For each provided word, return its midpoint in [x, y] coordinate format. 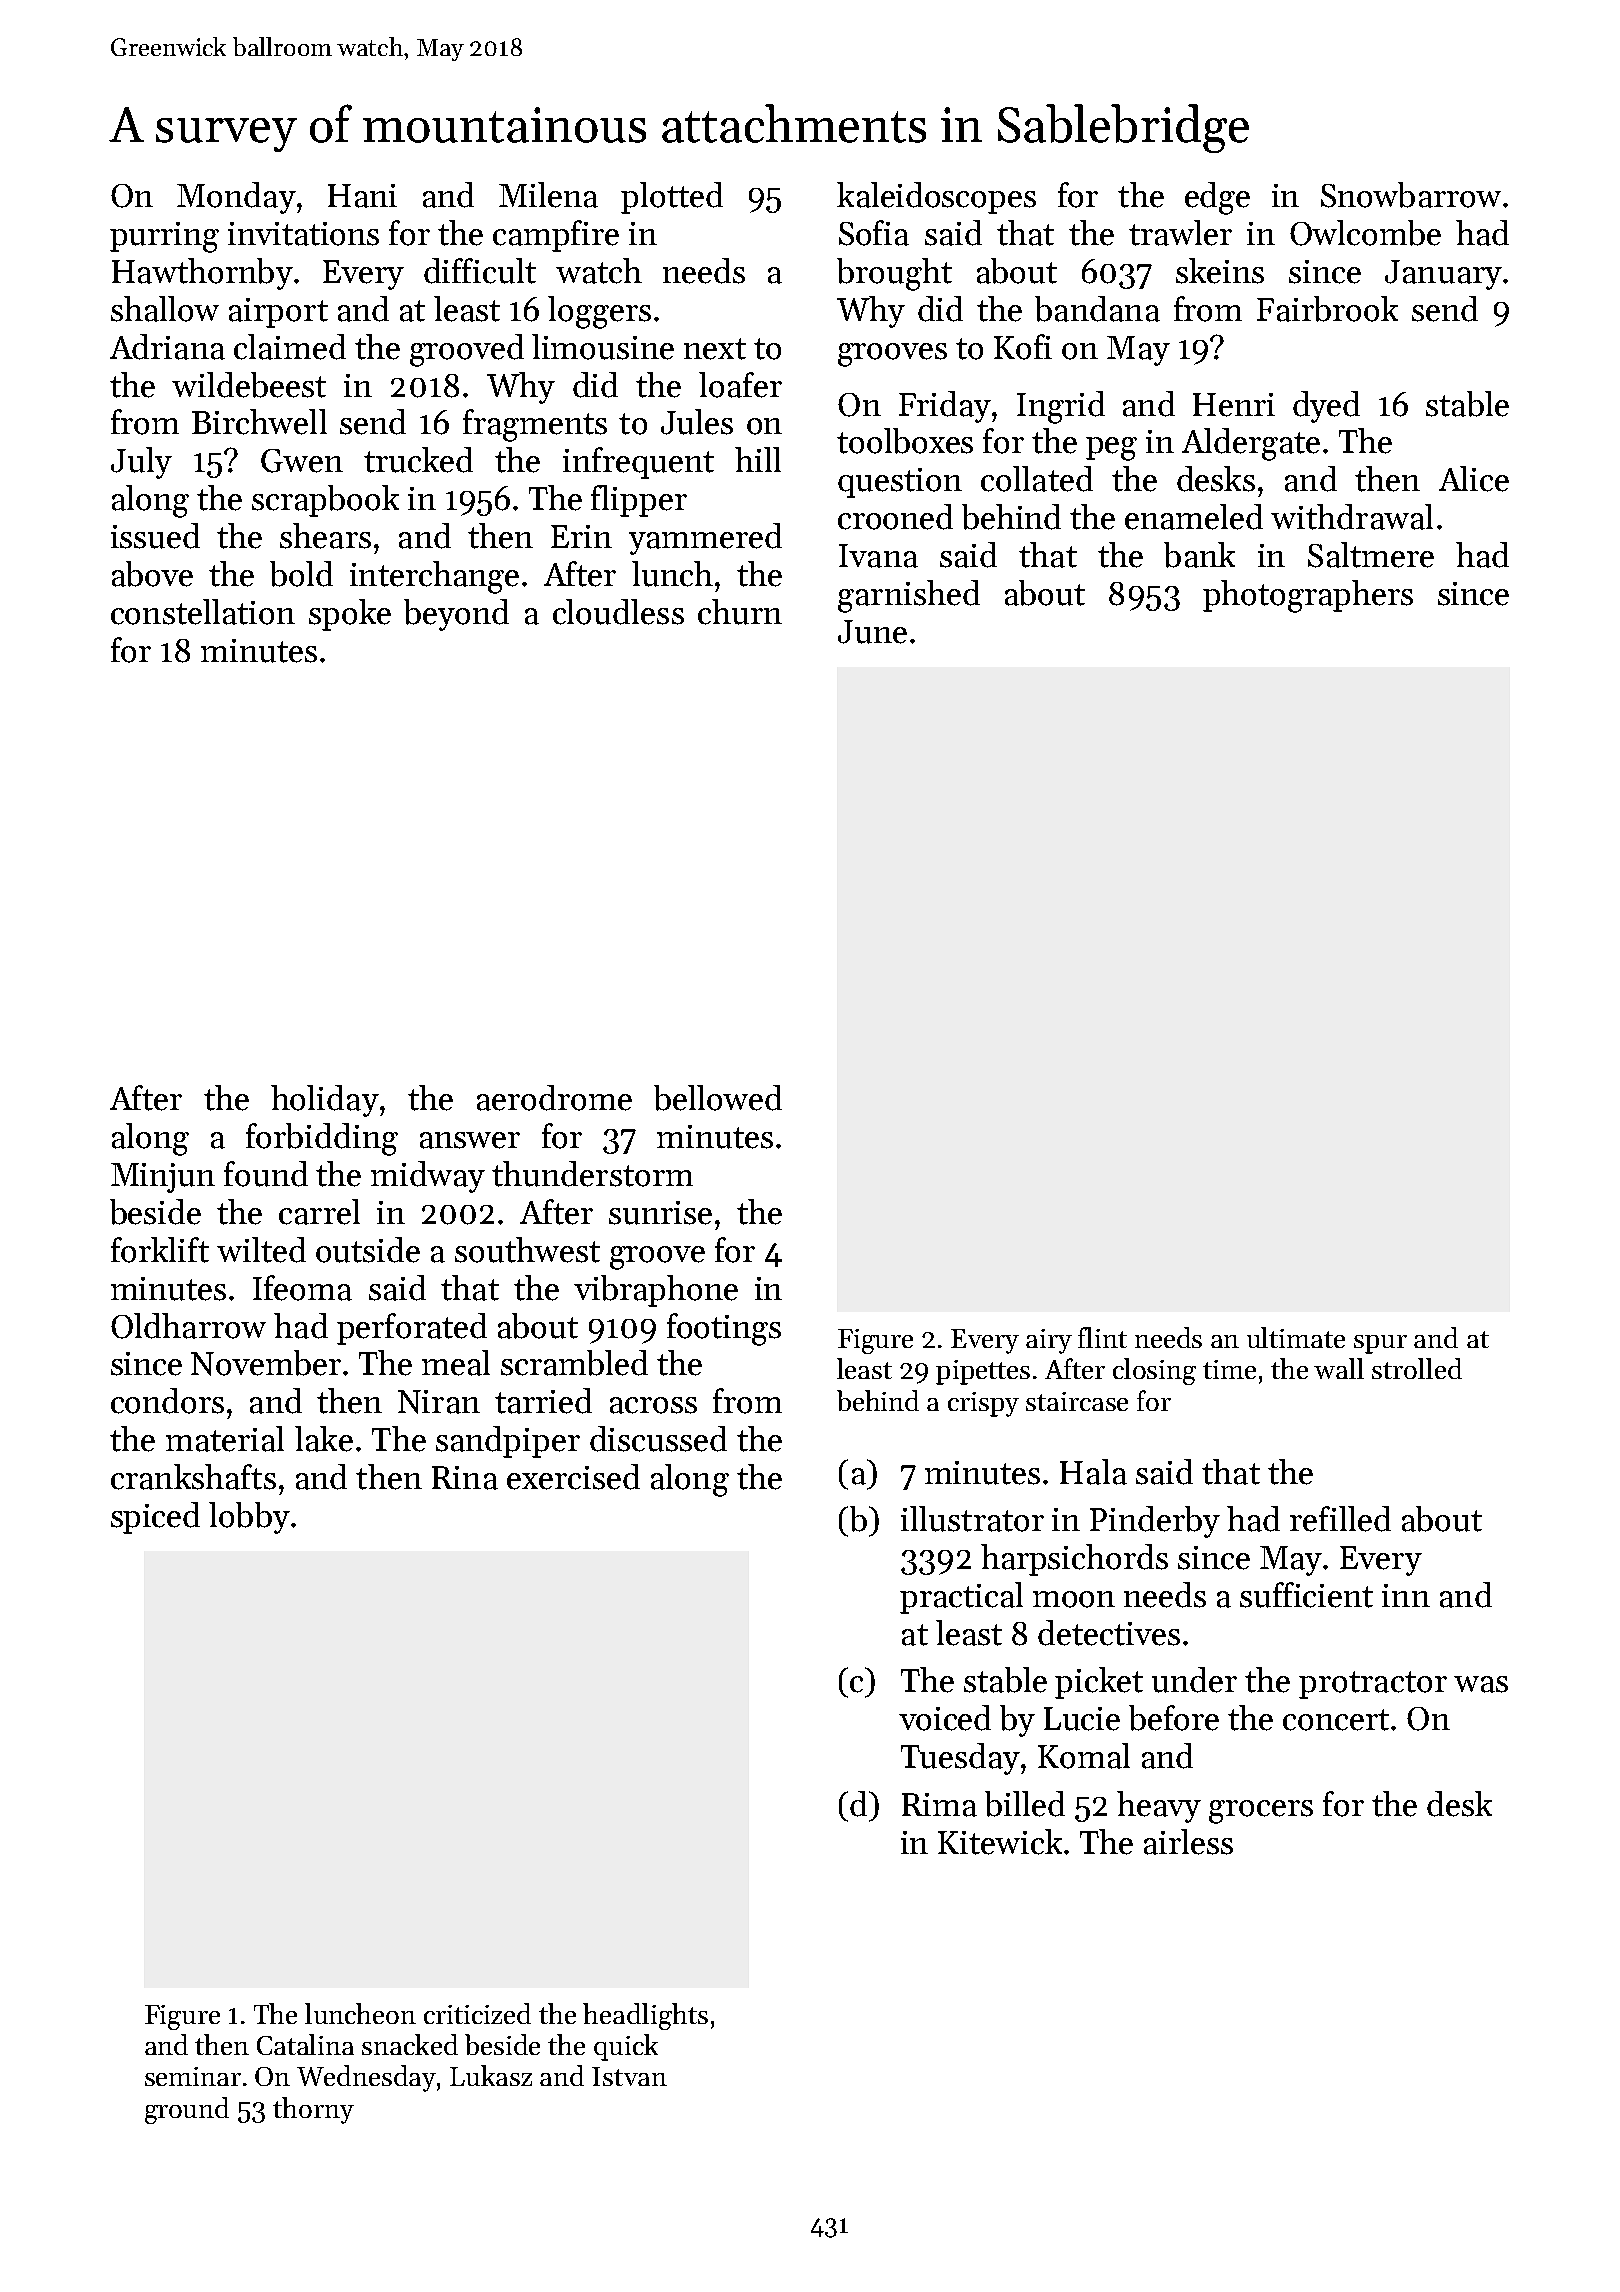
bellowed [718, 1098]
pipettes [983, 1372]
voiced [945, 1718]
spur [1380, 1344]
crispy [983, 1404]
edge [1217, 198]
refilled [1340, 1519]
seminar [193, 2076]
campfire [556, 236]
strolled [1417, 1368]
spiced [155, 1518]
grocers [1261, 1812]
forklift [160, 1250]
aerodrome [554, 1098]
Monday [236, 198]
